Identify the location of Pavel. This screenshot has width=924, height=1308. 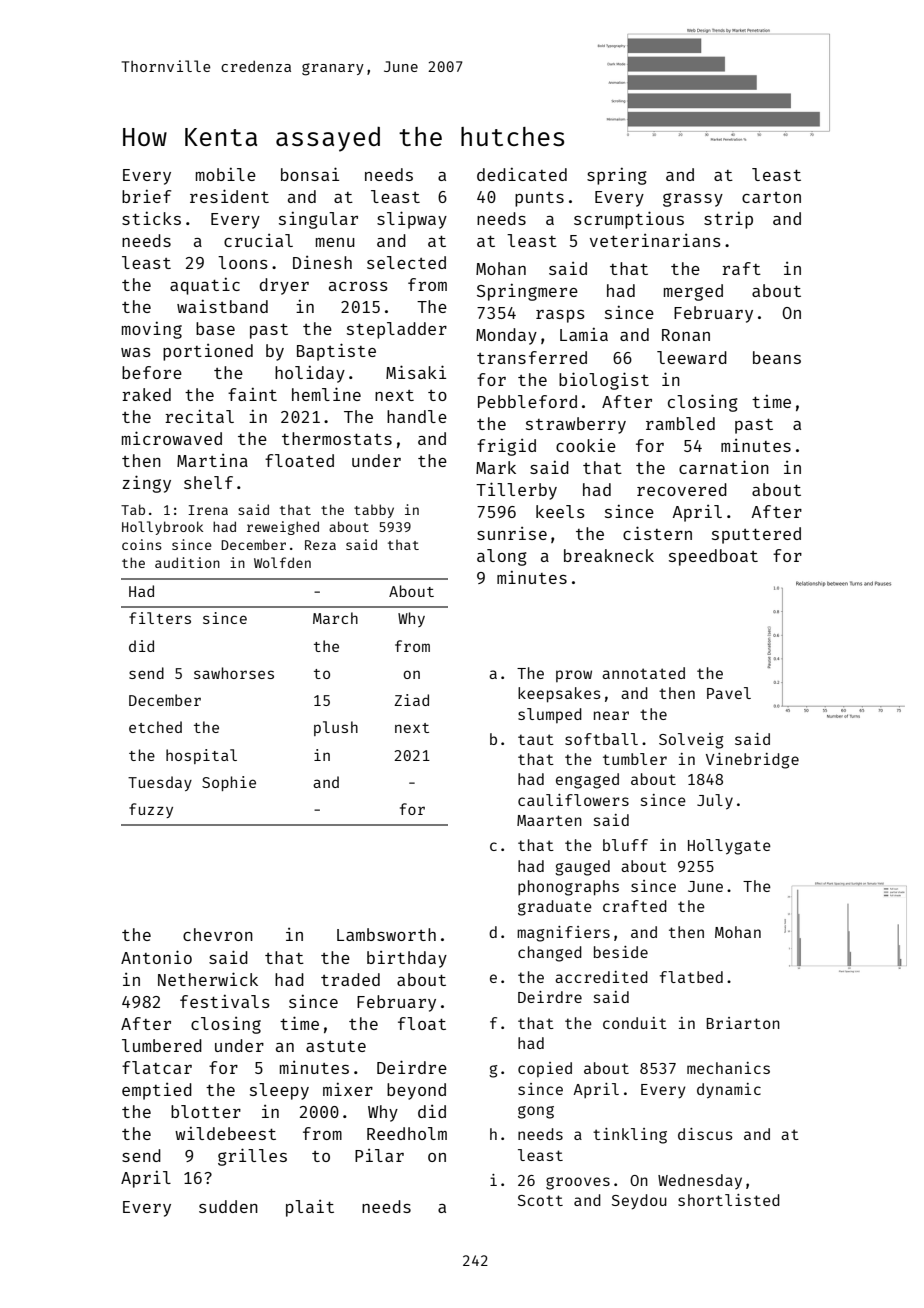
(729, 693).
